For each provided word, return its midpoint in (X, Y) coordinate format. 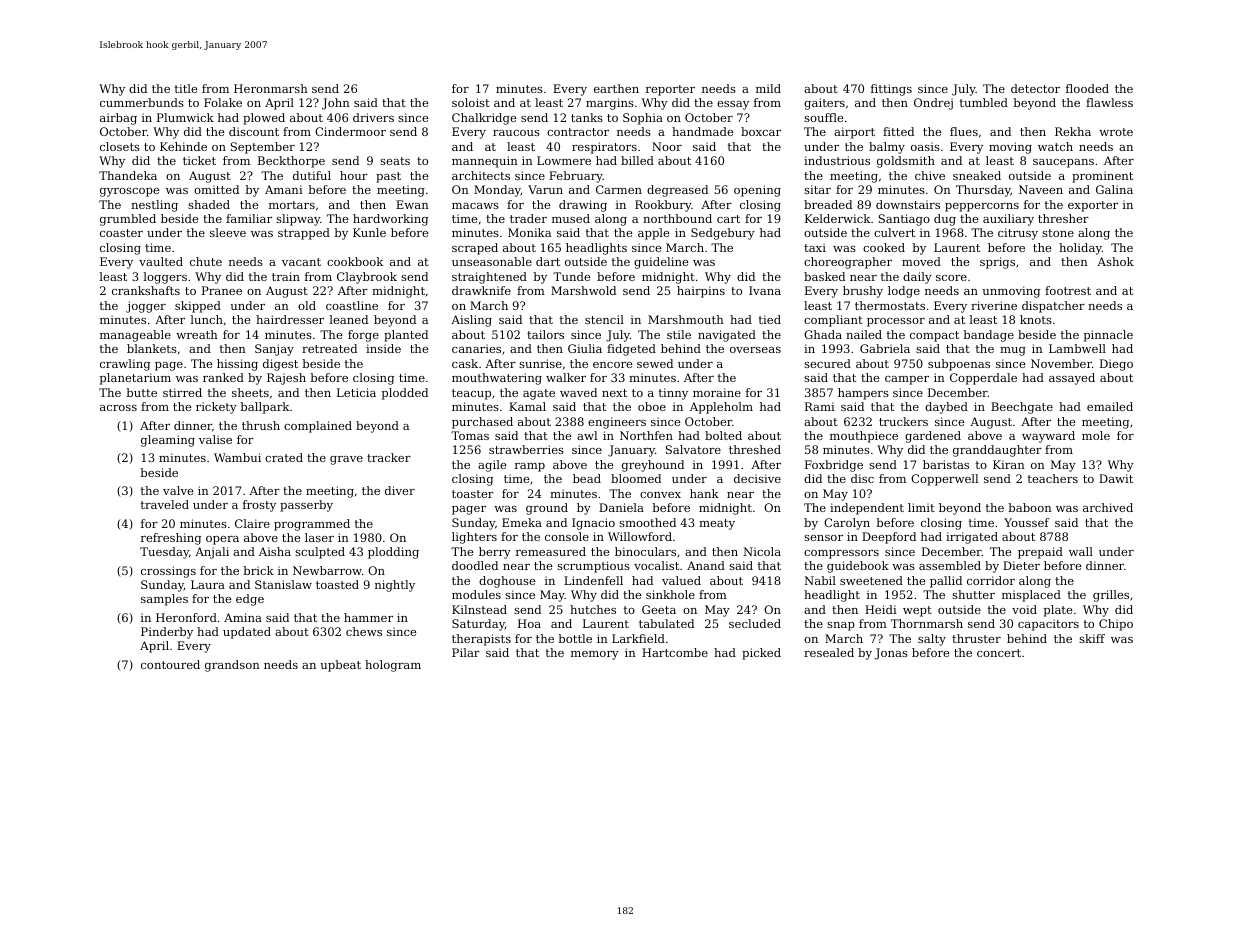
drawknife (481, 290)
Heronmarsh (271, 88)
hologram (393, 666)
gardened (933, 437)
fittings (891, 90)
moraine (717, 392)
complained (318, 427)
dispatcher (1053, 307)
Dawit (1116, 478)
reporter (670, 90)
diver (400, 490)
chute (206, 261)
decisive (757, 478)
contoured (170, 664)
